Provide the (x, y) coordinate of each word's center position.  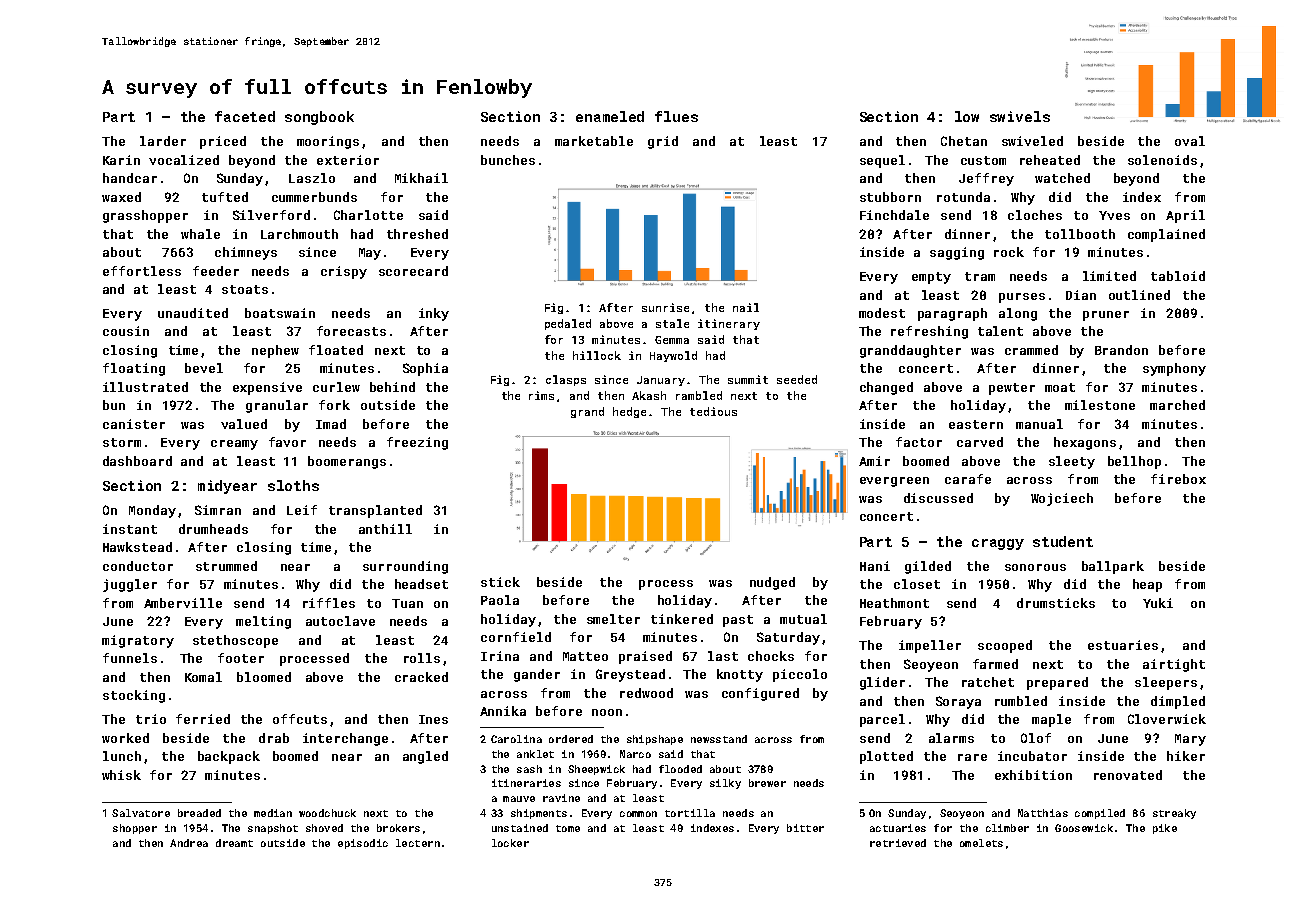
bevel (204, 368)
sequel (882, 161)
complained (1166, 235)
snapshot (273, 829)
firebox (1178, 479)
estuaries (1123, 645)
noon (607, 712)
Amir (874, 461)
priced (223, 142)
